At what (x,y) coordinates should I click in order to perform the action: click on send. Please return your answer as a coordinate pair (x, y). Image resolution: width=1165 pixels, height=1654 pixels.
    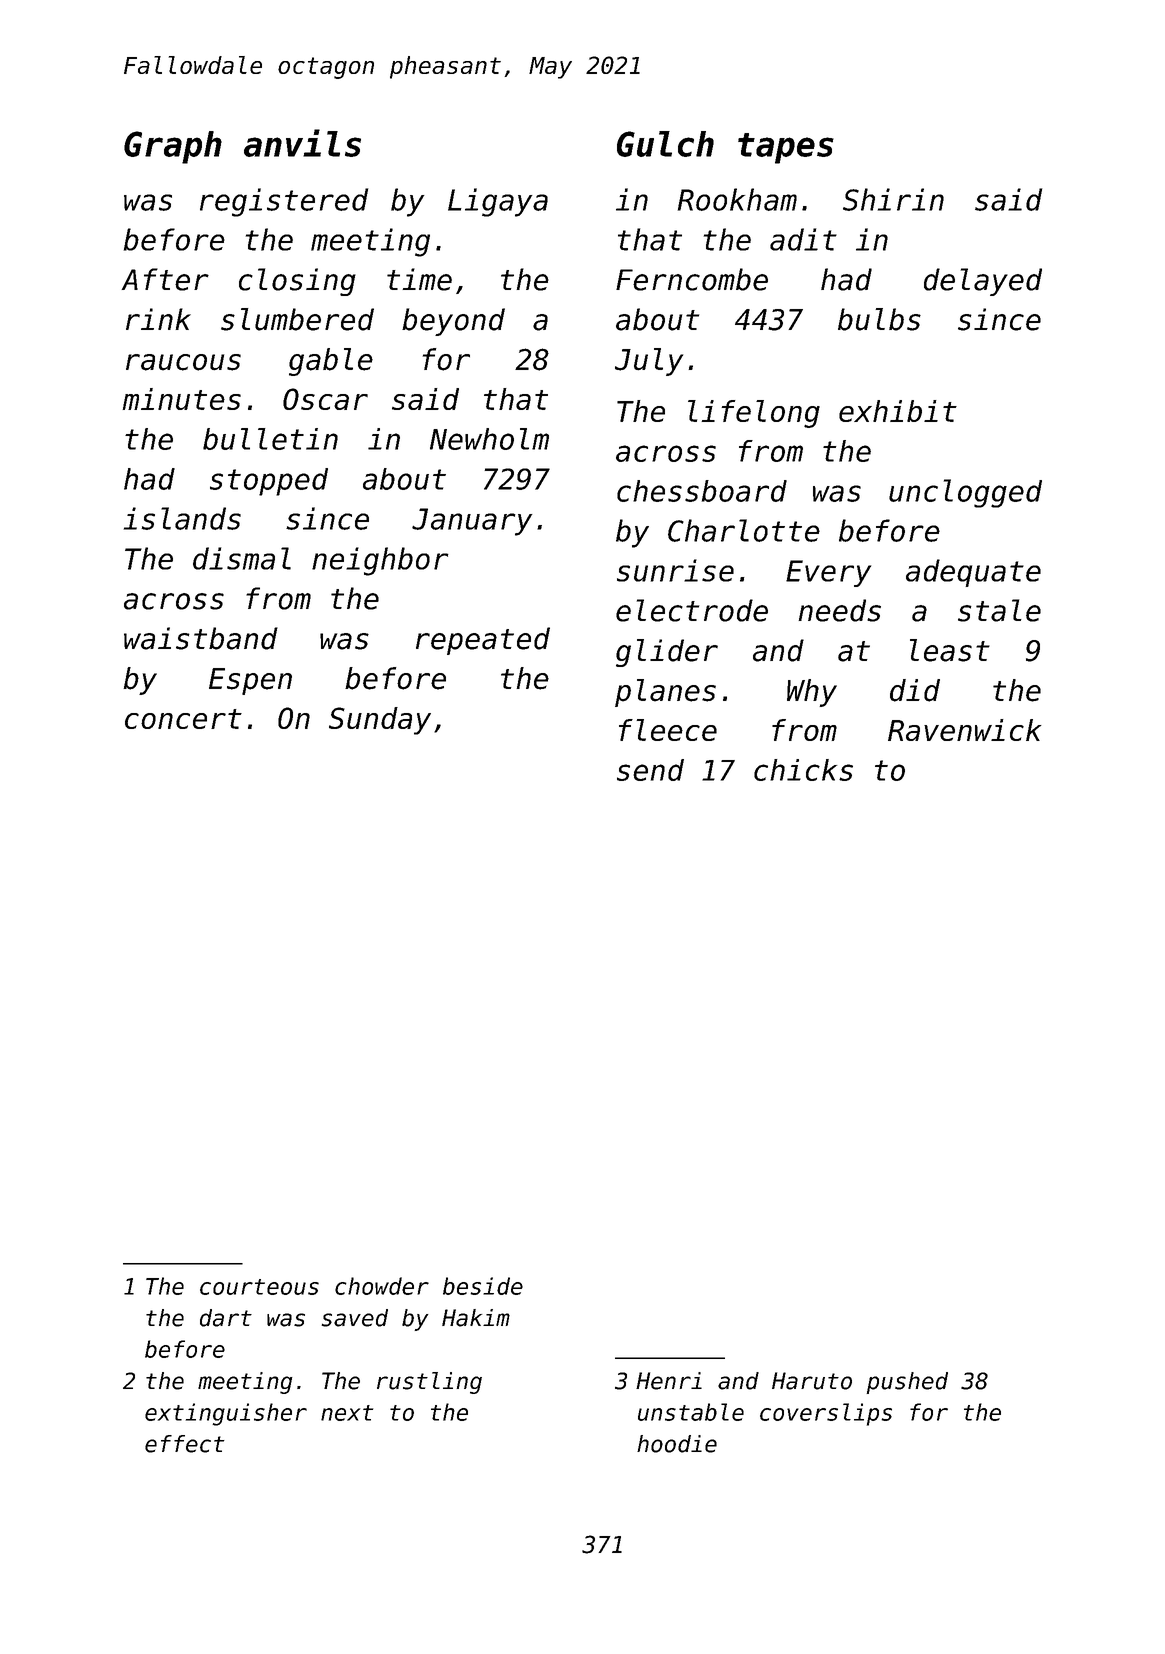
    Looking at the image, I should click on (650, 770).
